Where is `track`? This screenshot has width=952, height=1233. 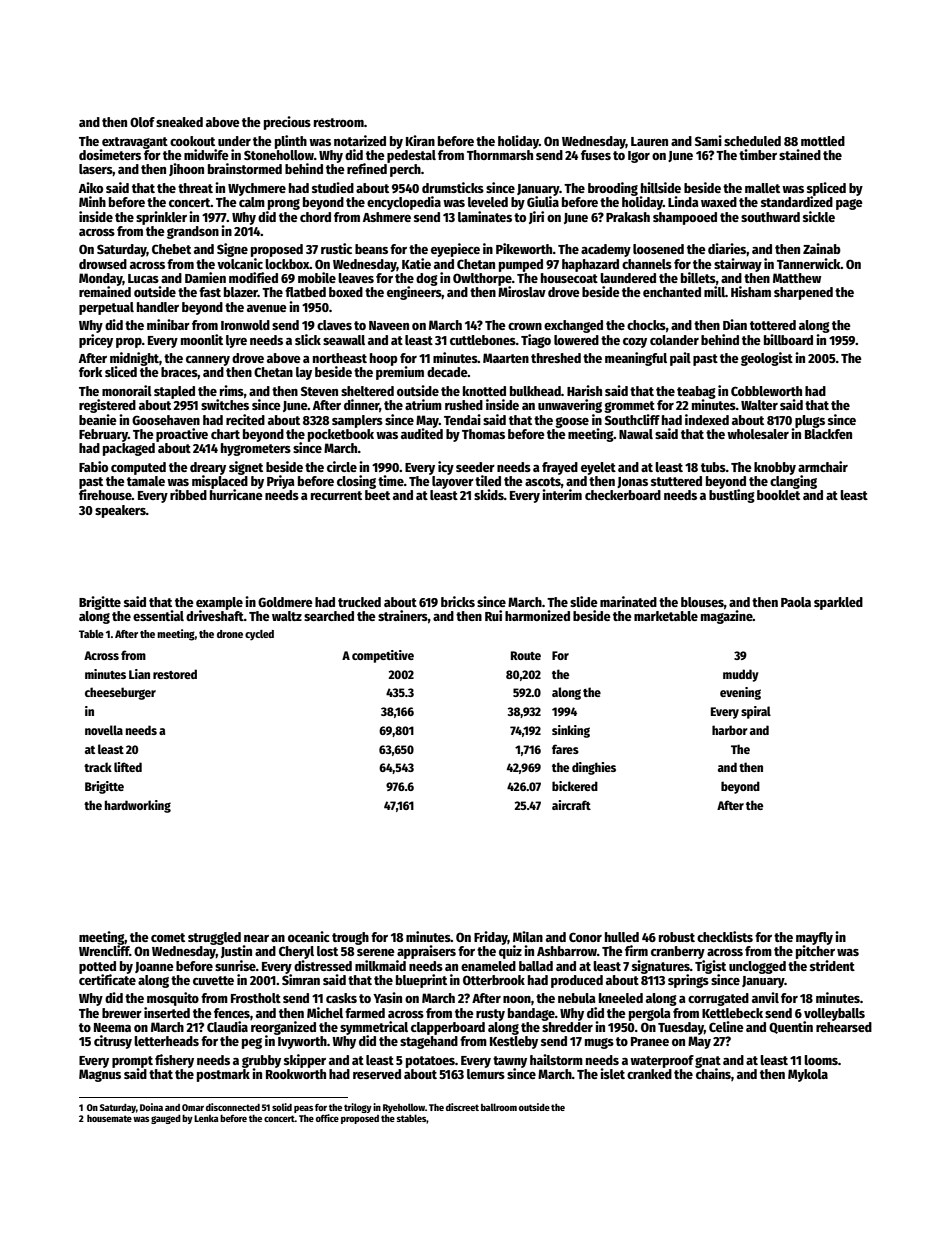
track is located at coordinates (98, 767).
